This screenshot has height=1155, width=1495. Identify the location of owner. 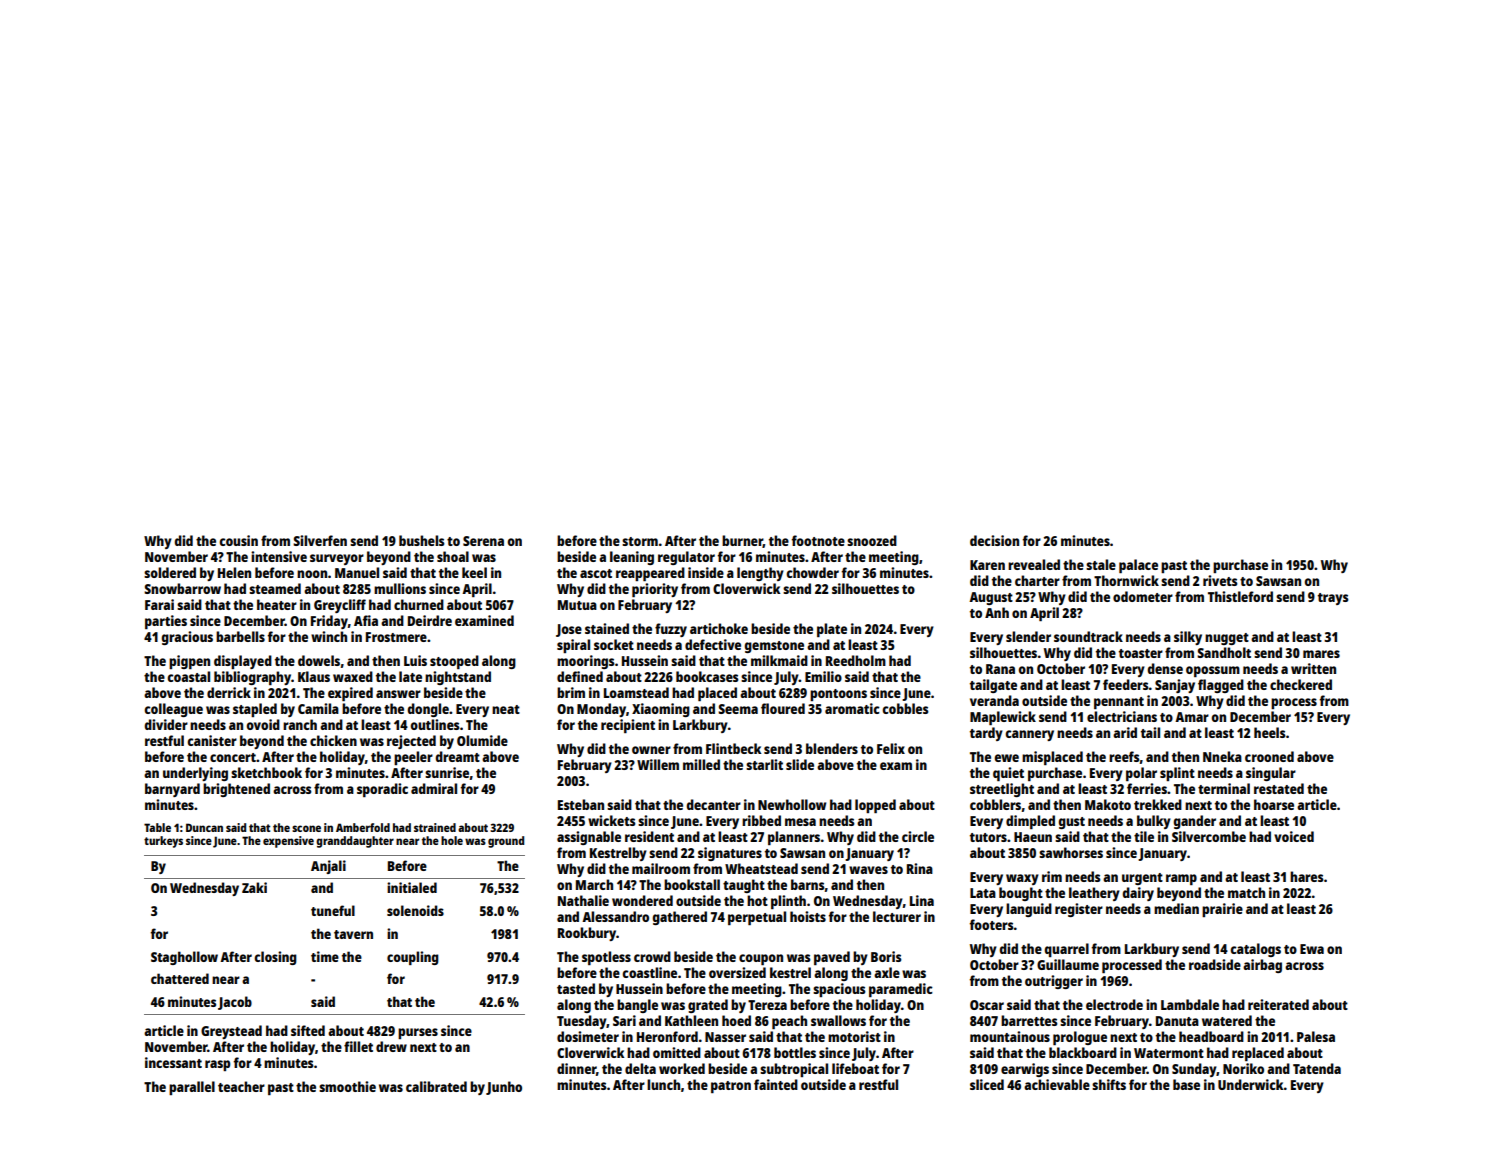
(651, 750).
